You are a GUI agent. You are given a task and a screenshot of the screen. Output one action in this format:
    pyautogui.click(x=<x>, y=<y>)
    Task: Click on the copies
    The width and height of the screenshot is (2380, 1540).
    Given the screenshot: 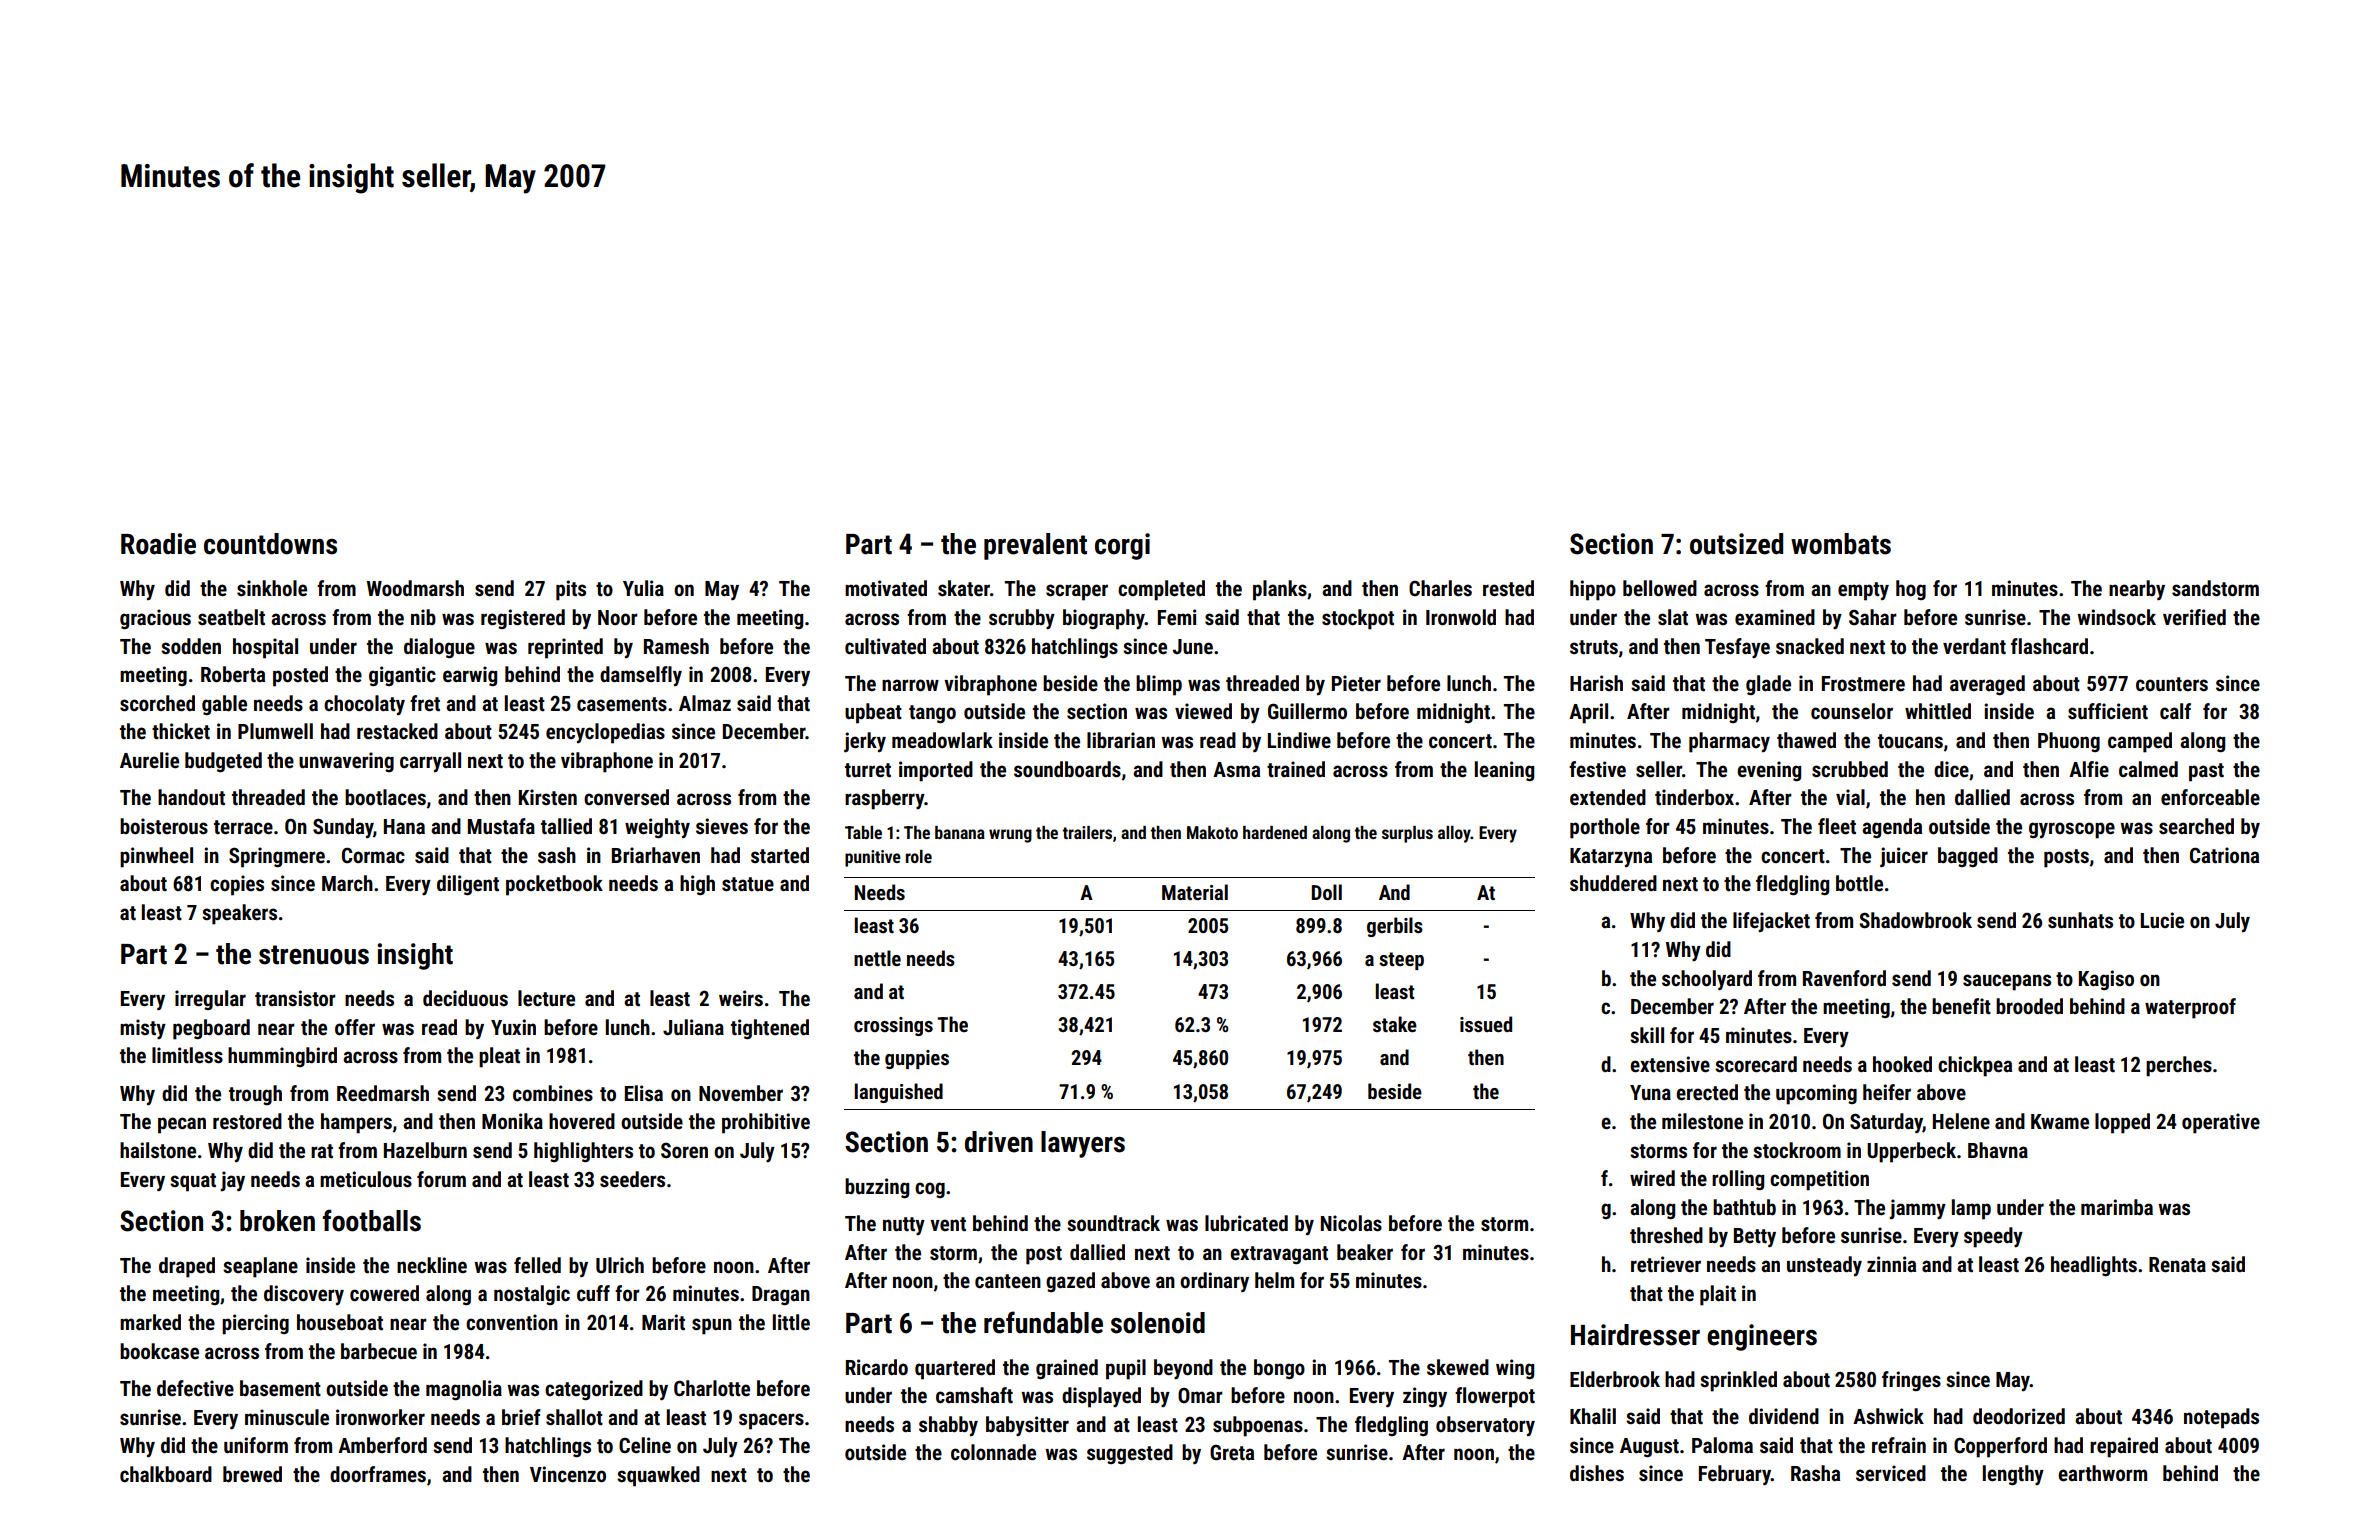 What is the action you would take?
    pyautogui.click(x=237, y=885)
